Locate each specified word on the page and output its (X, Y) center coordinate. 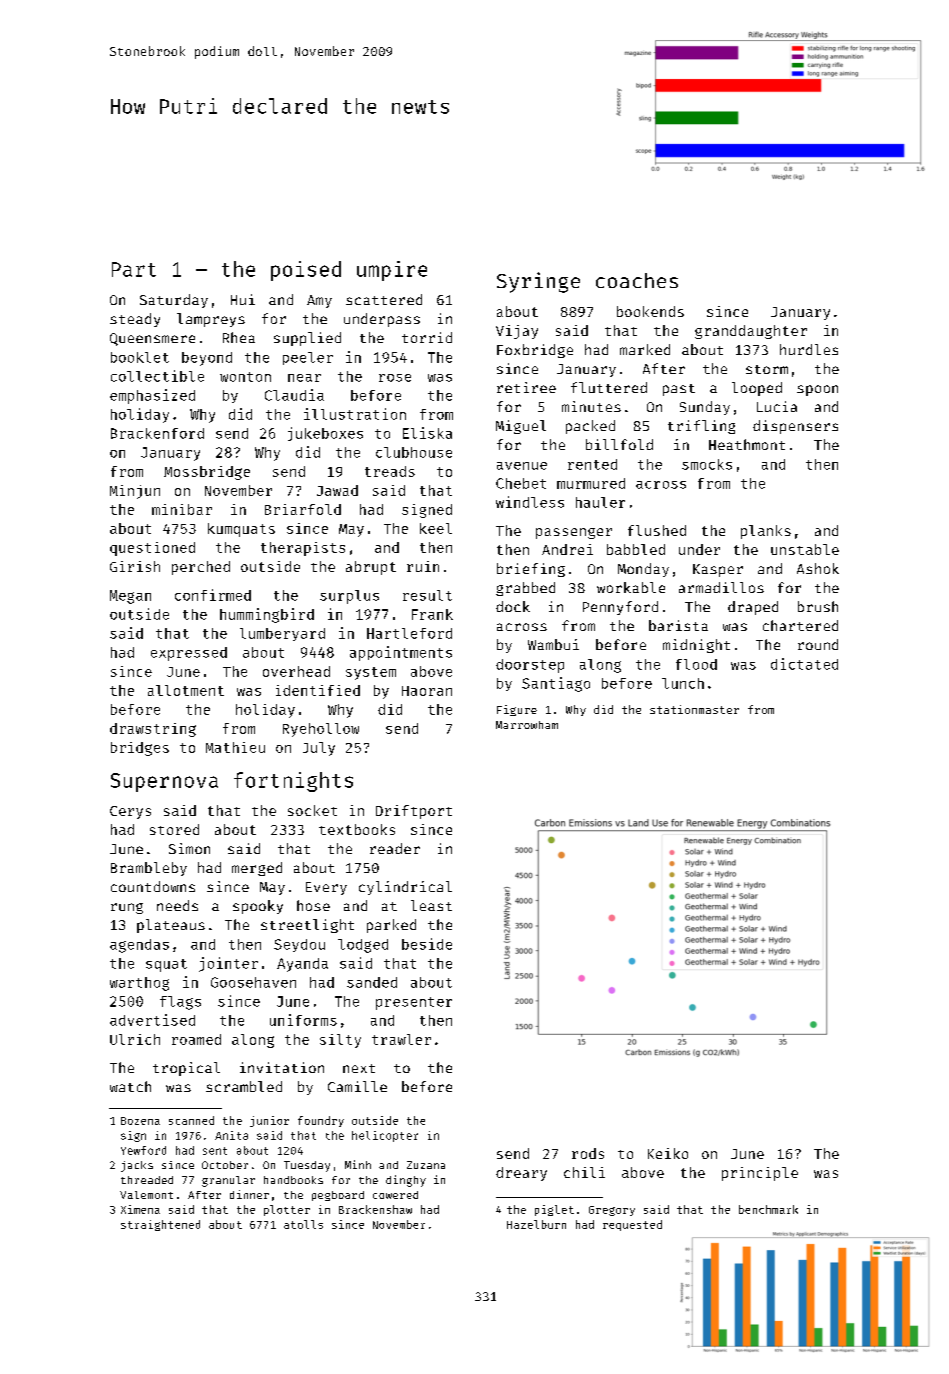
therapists (303, 549)
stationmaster (694, 709)
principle (760, 1174)
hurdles (809, 349)
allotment (186, 690)
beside (427, 944)
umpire (392, 271)
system (371, 673)
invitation (282, 1067)
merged (257, 869)
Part (134, 269)
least (431, 905)
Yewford (143, 1150)
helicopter (385, 1136)
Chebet (521, 483)
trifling (701, 427)
